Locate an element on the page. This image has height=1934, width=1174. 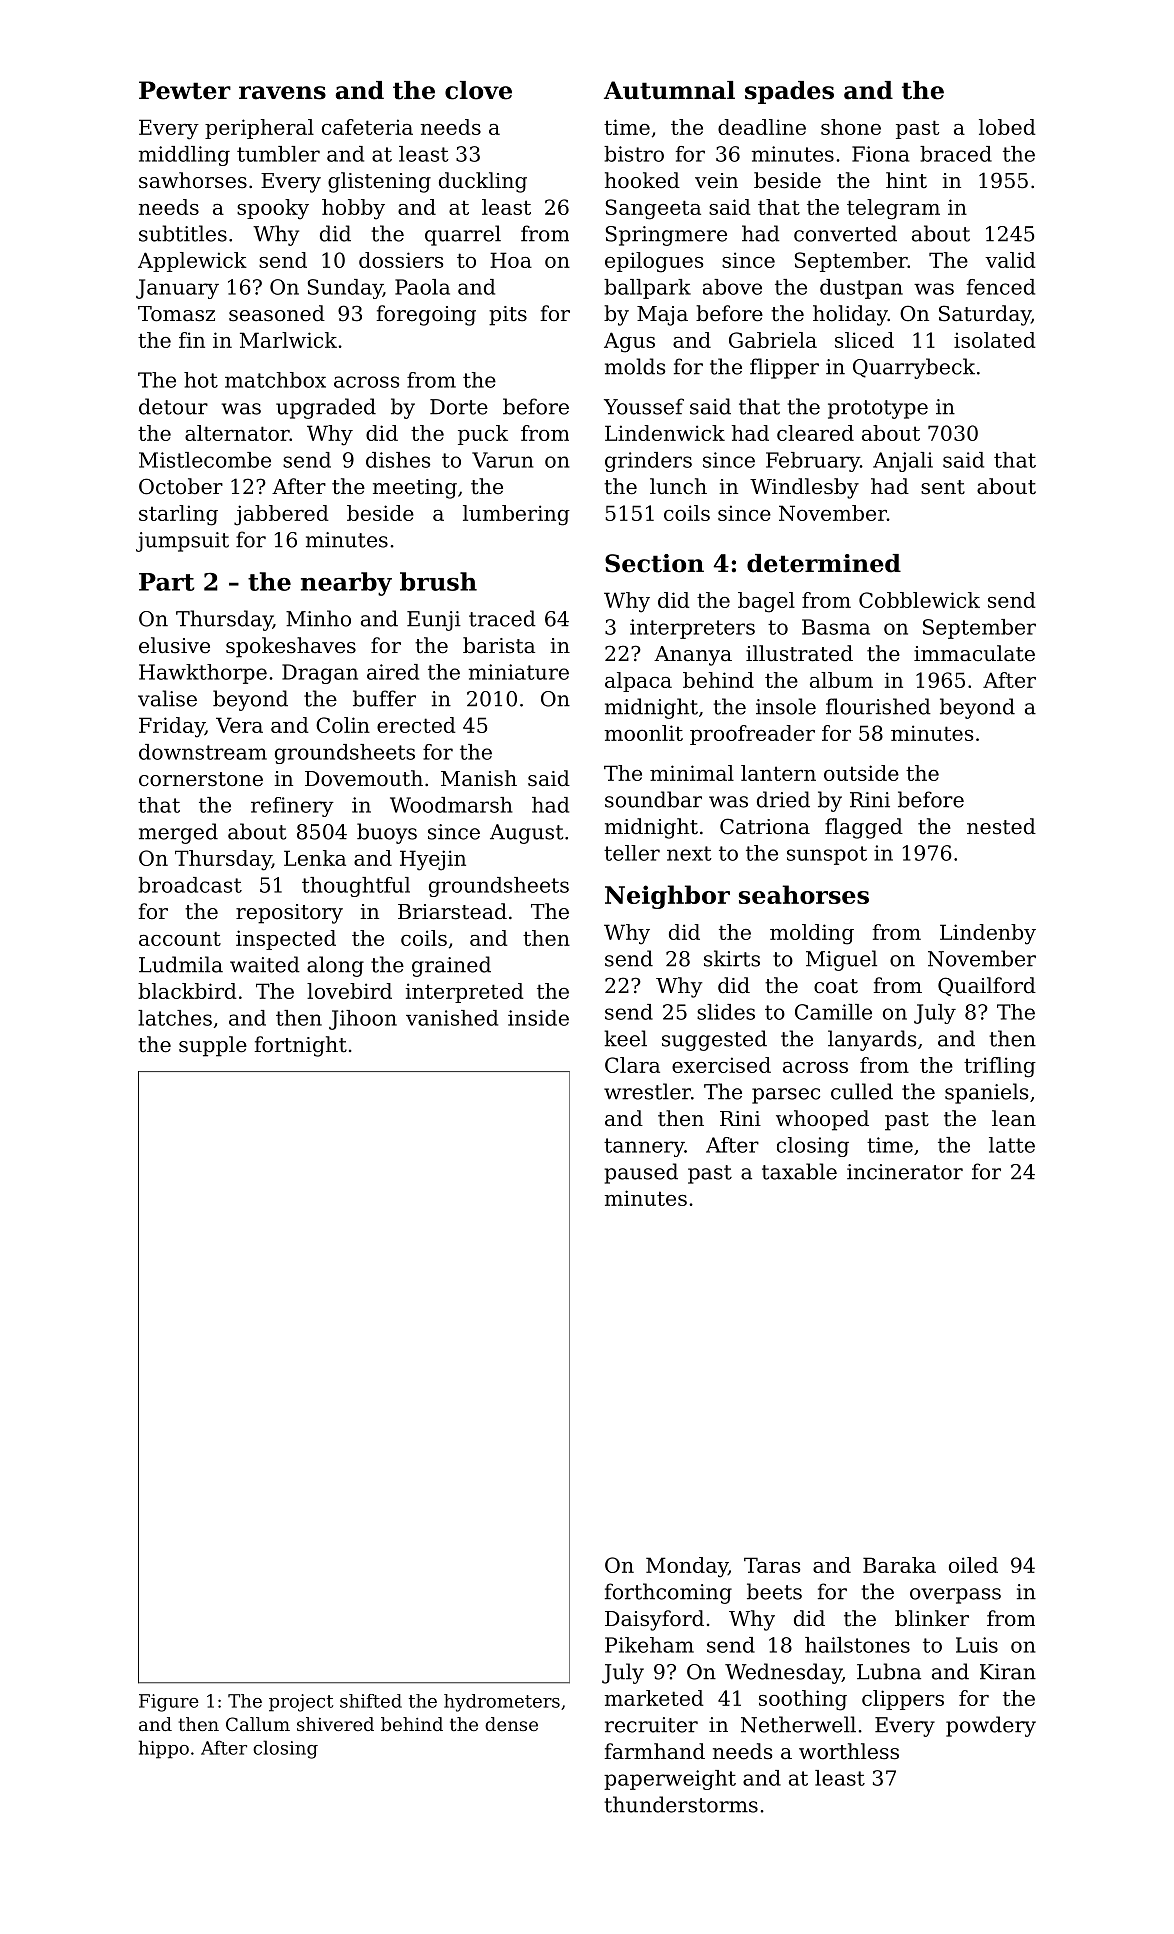
shivered is located at coordinates (335, 1724).
